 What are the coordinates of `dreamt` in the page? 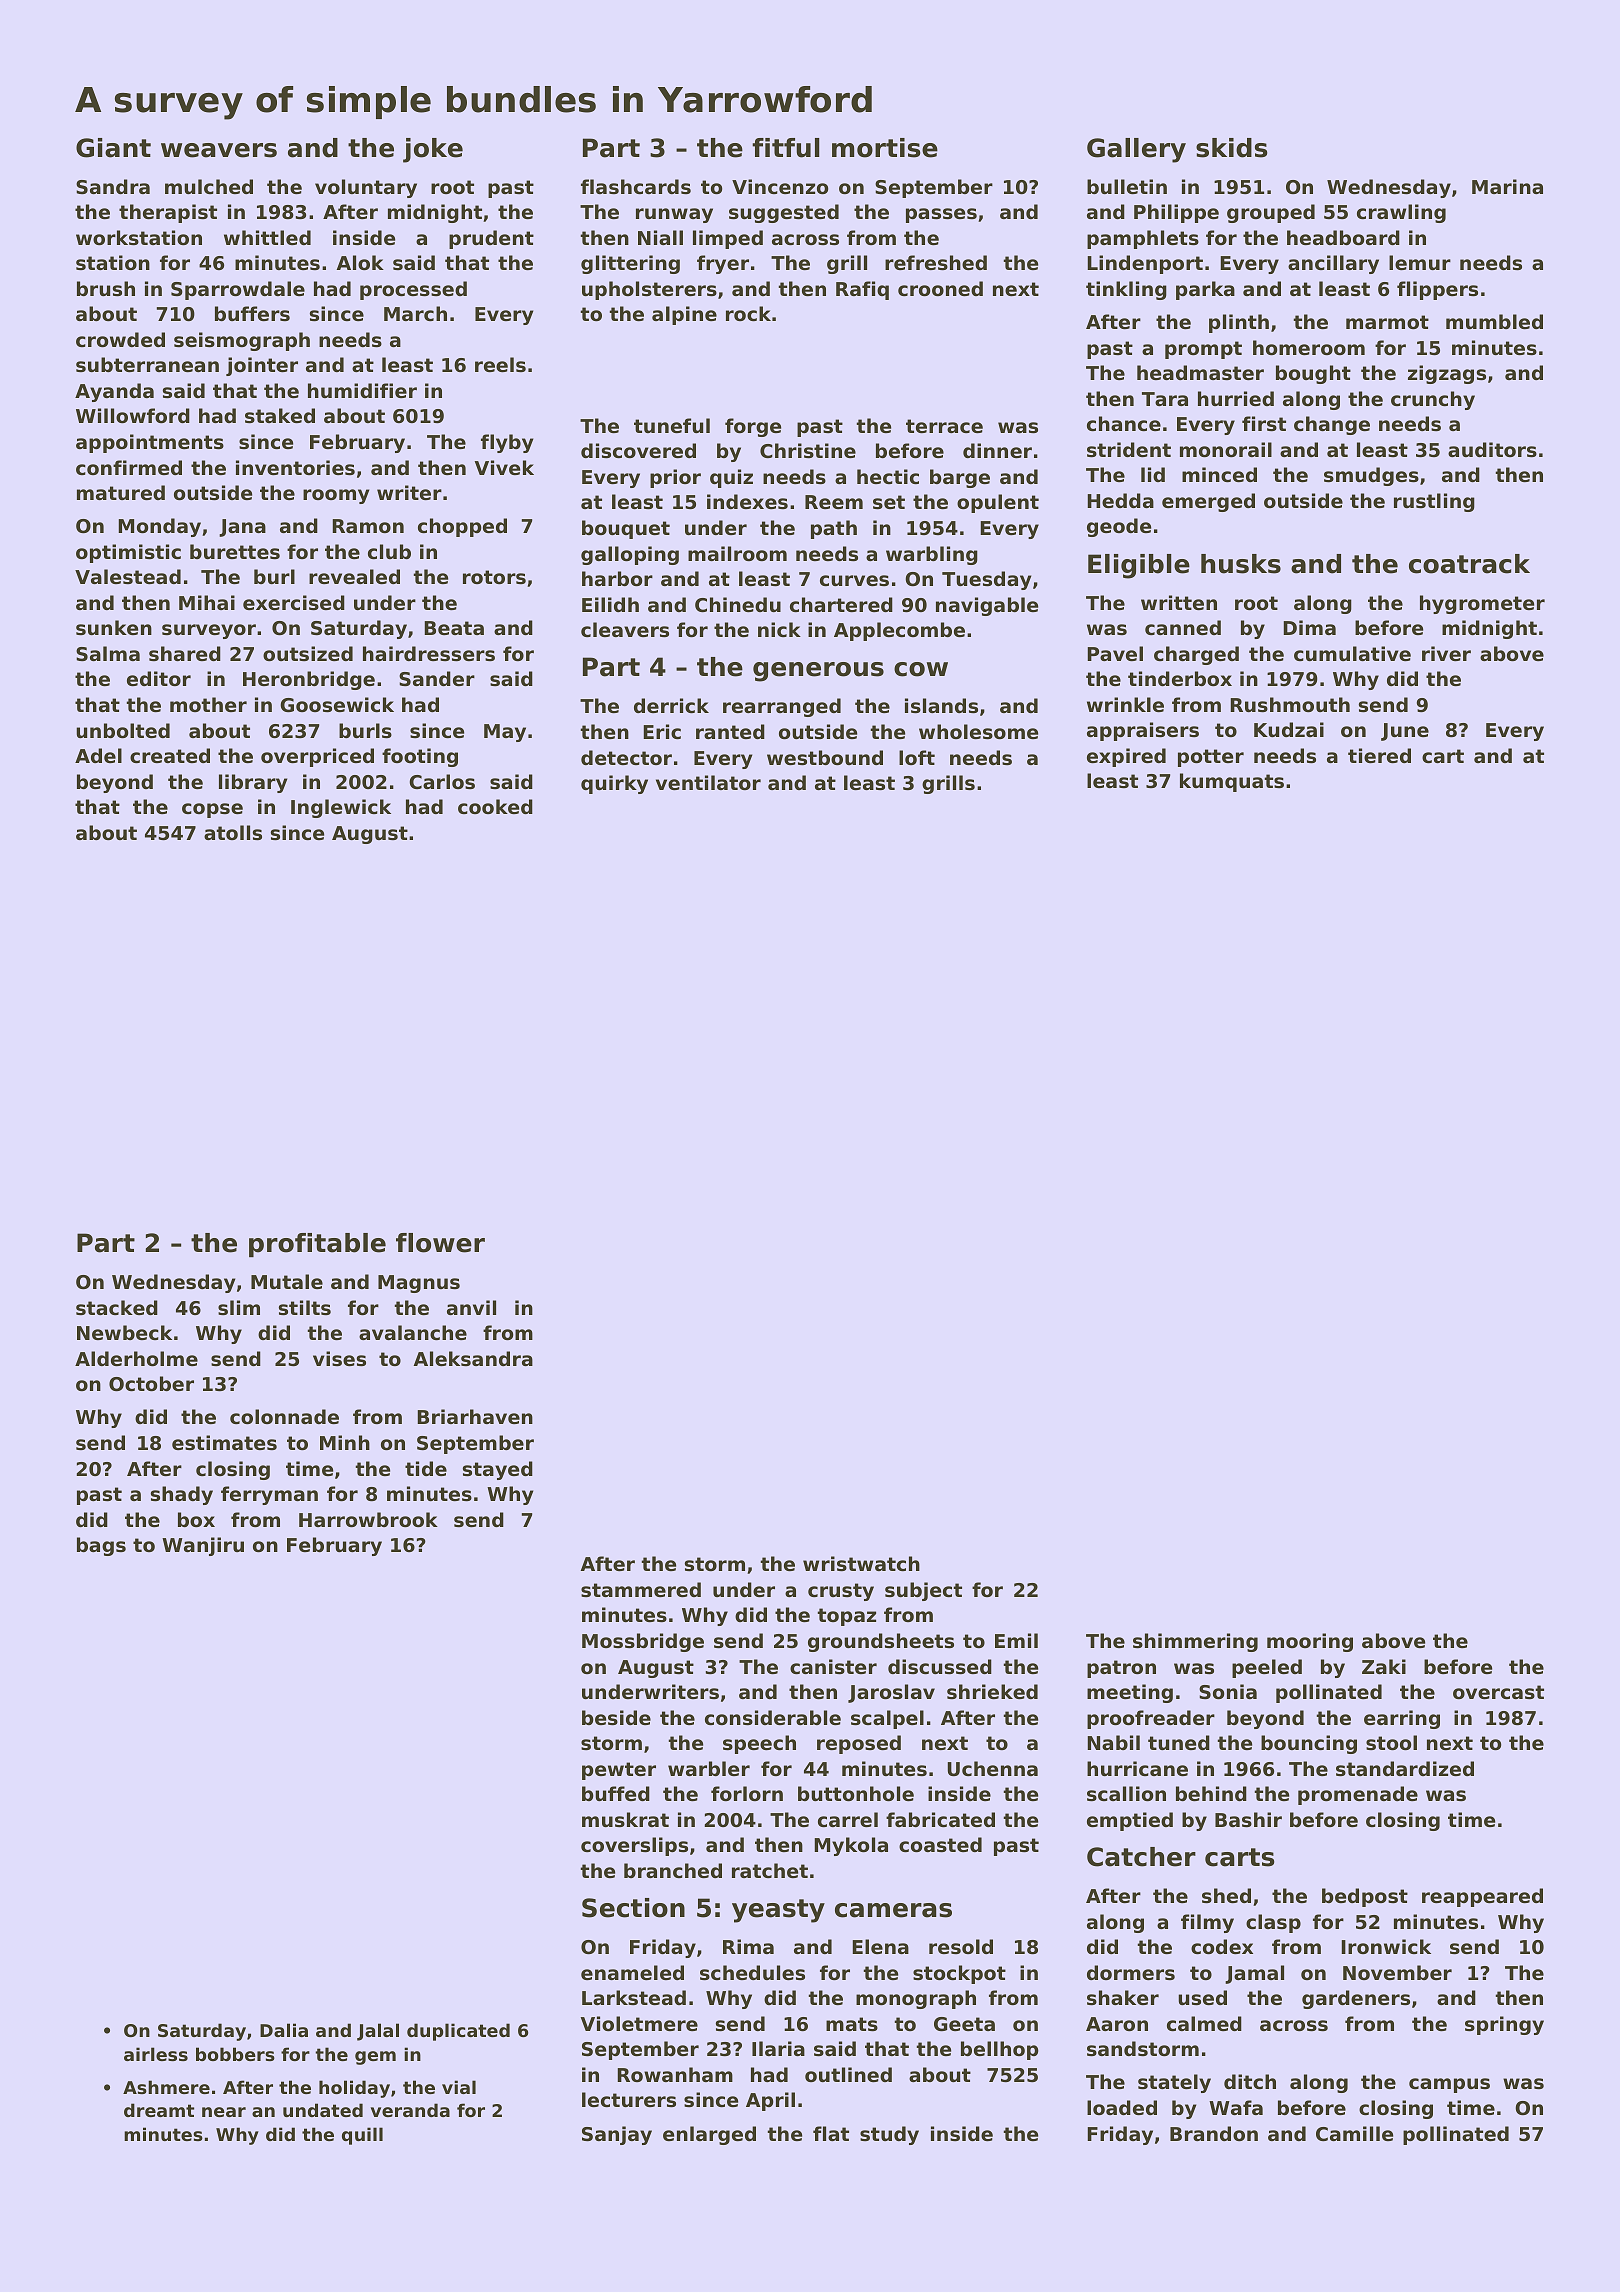 It's located at (159, 2110).
